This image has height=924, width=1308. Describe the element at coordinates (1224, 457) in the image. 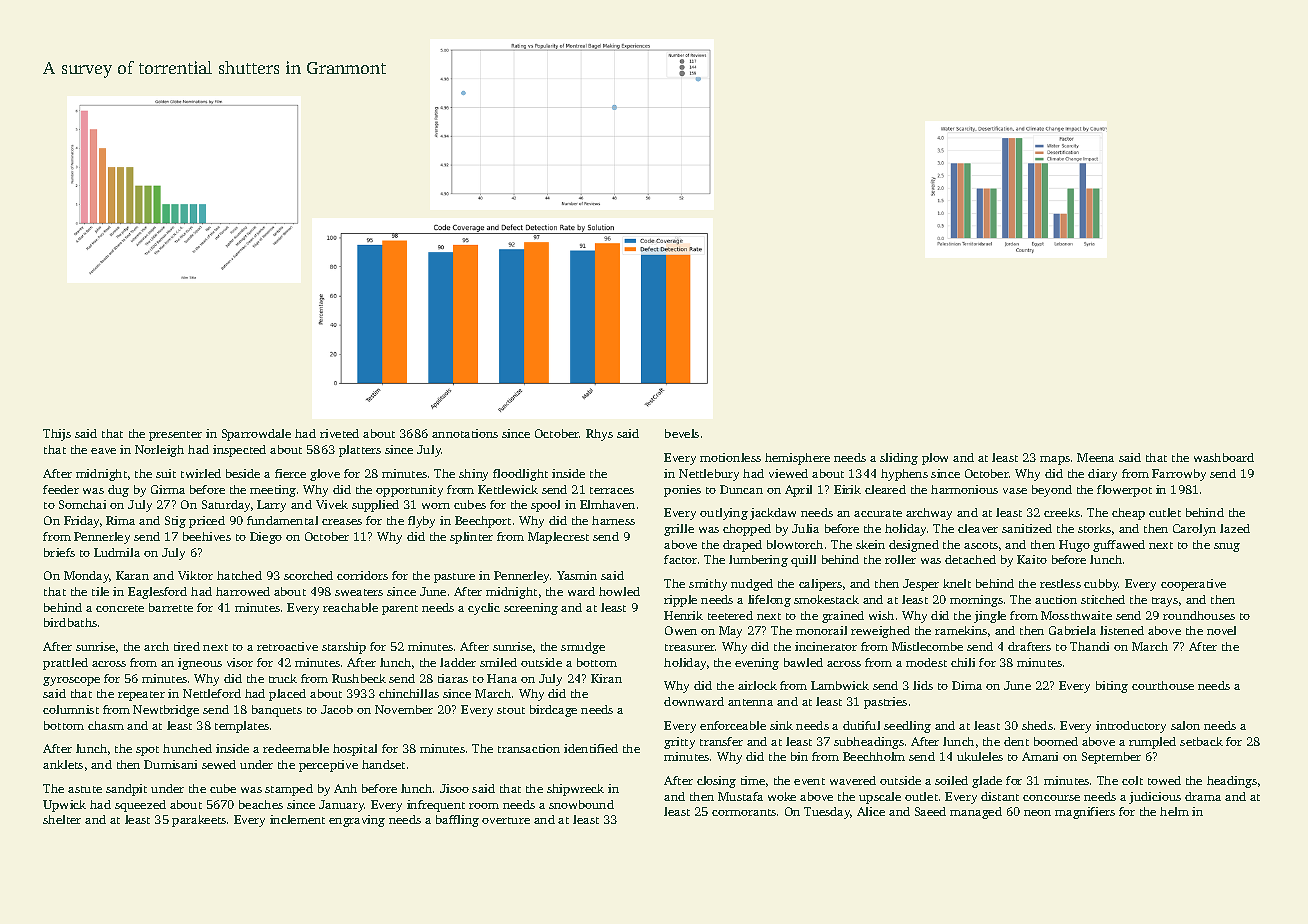

I see `washboard` at that location.
